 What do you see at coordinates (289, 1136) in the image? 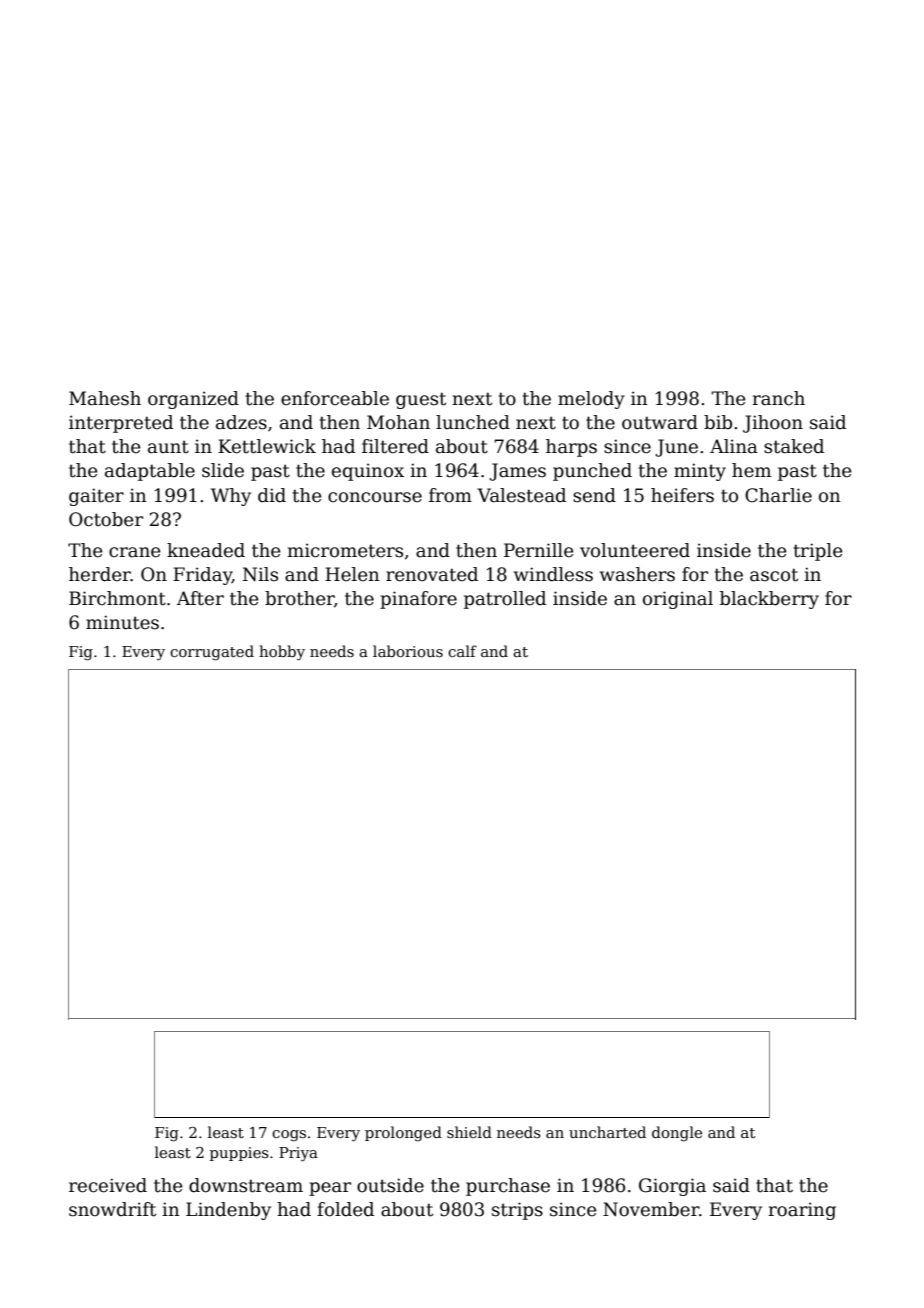
I see `cogs` at bounding box center [289, 1136].
